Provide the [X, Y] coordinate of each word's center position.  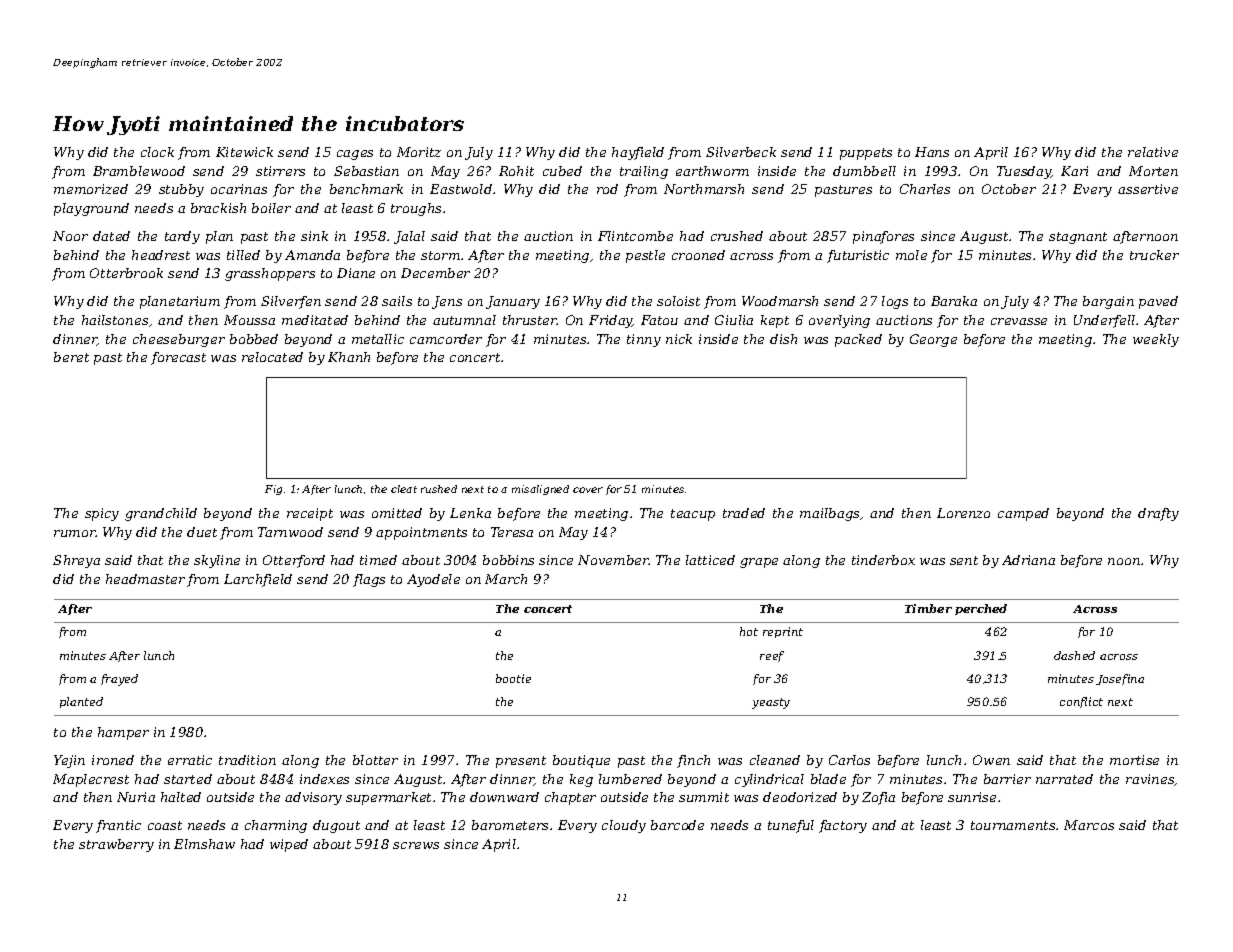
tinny [644, 340]
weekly [1156, 340]
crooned [698, 255]
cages [355, 155]
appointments [421, 533]
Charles [925, 189]
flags [369, 580]
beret [71, 357]
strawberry [116, 845]
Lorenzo [963, 513]
